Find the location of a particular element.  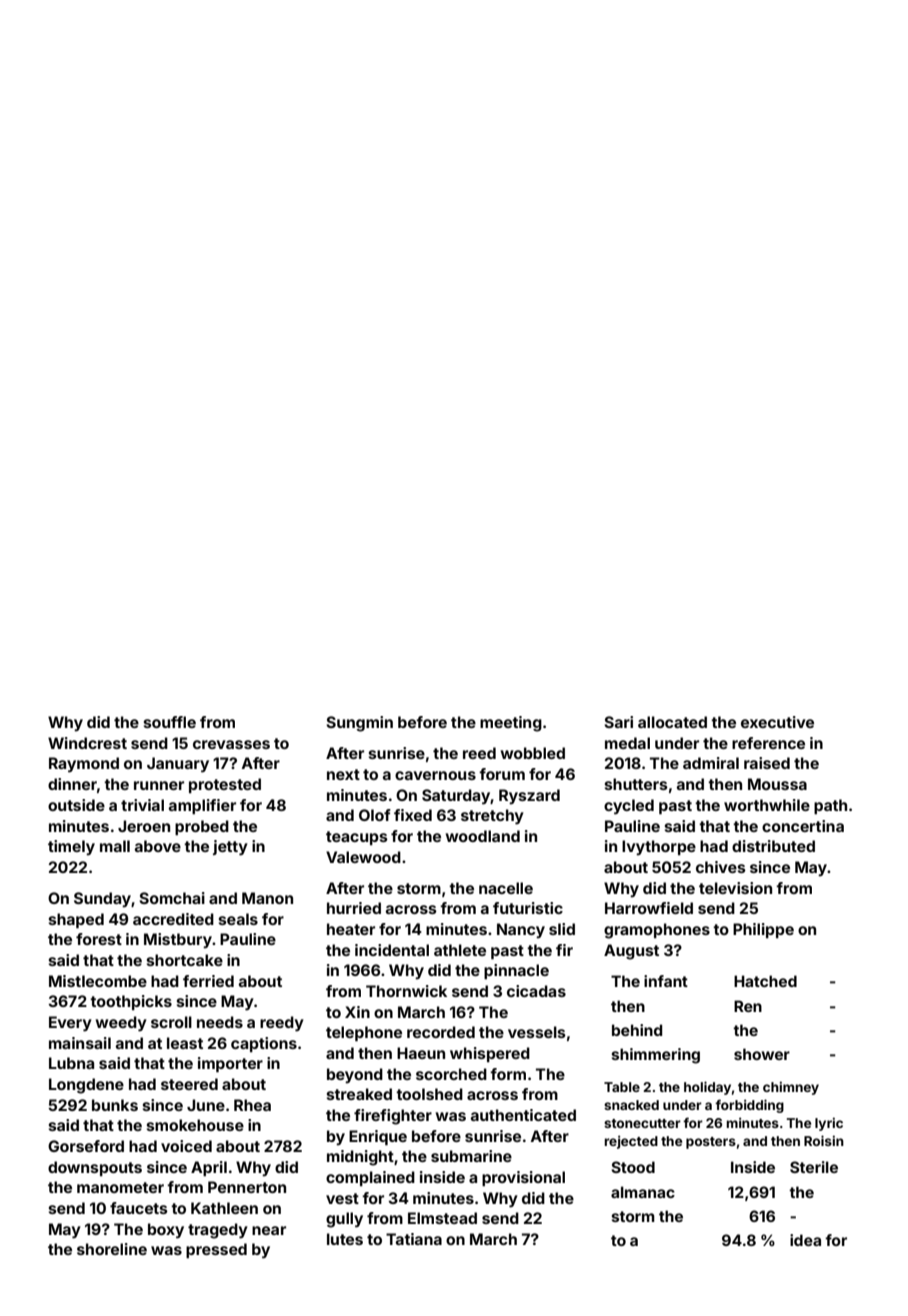

Tatiana is located at coordinates (414, 1239).
